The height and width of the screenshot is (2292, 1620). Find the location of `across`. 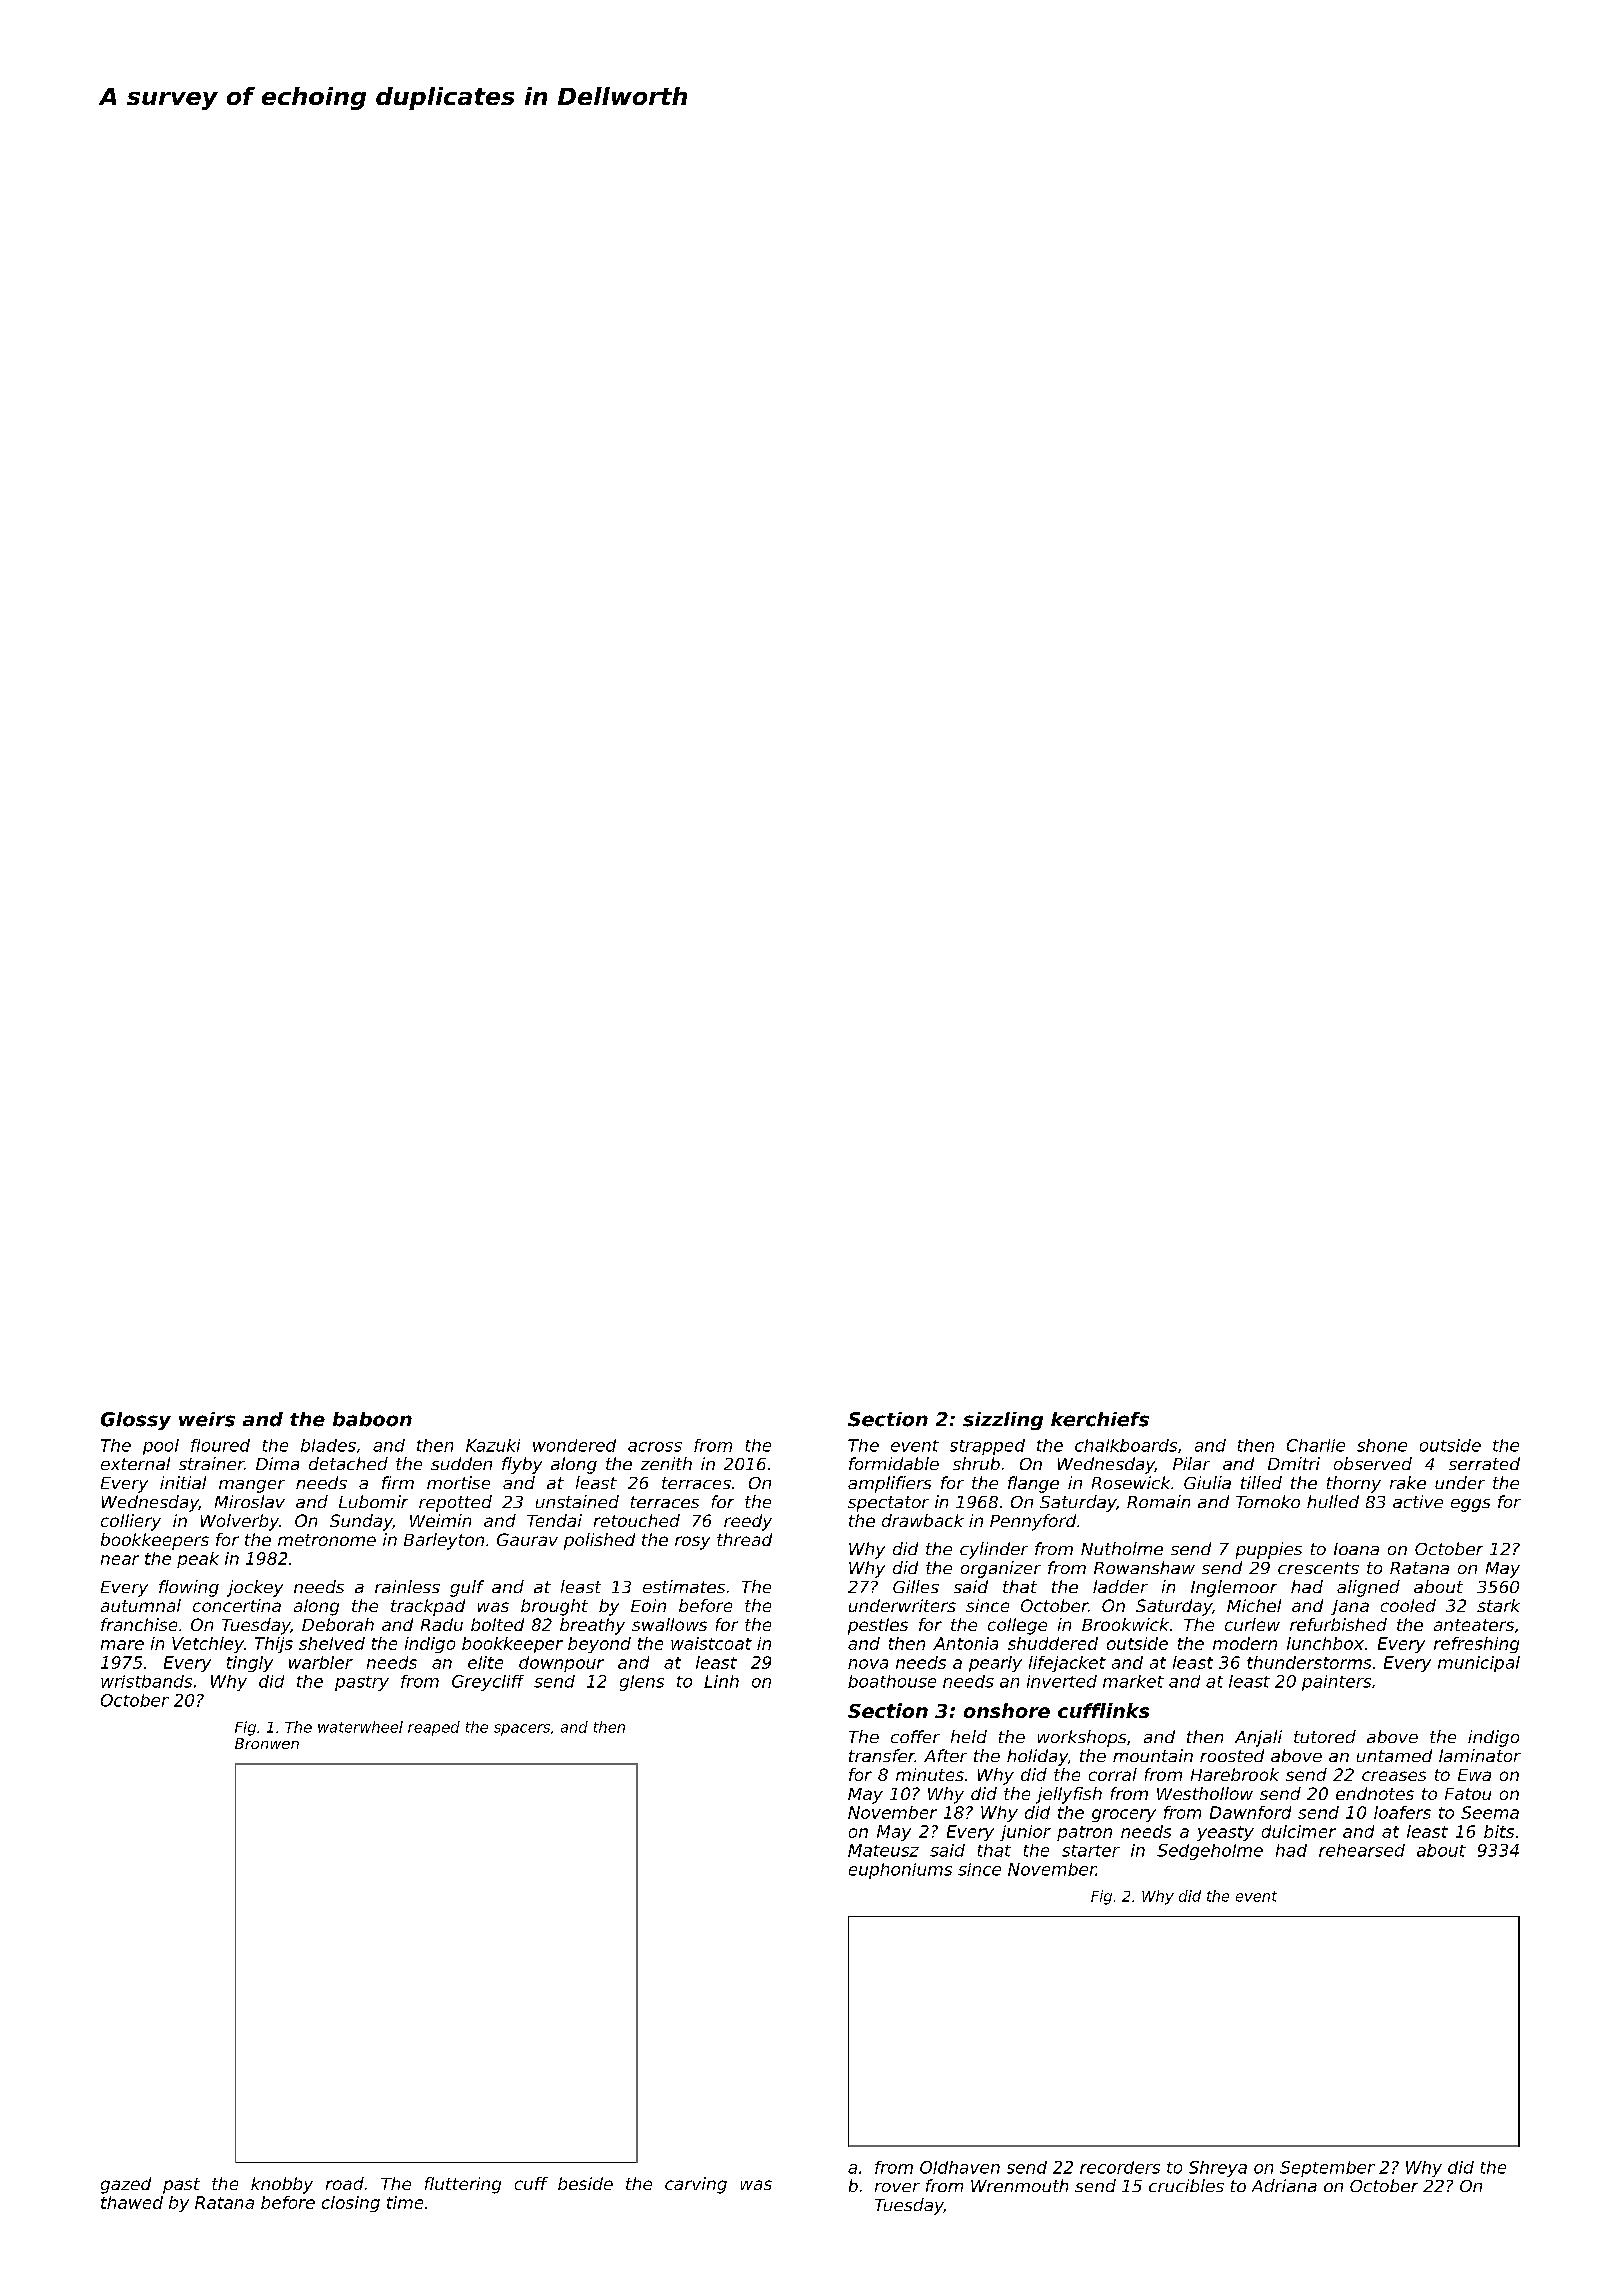

across is located at coordinates (655, 1447).
